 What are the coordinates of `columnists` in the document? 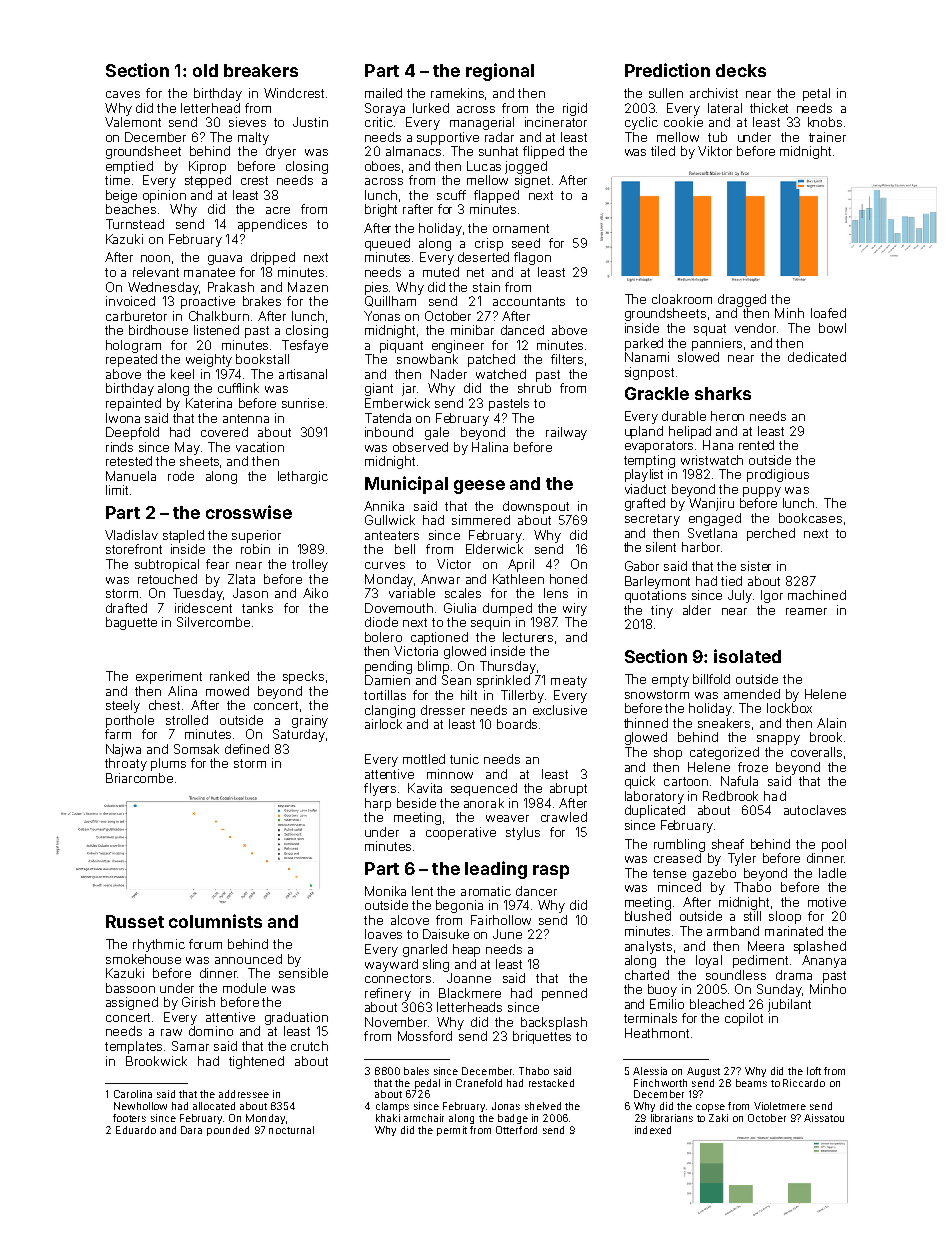 It's located at (215, 921).
